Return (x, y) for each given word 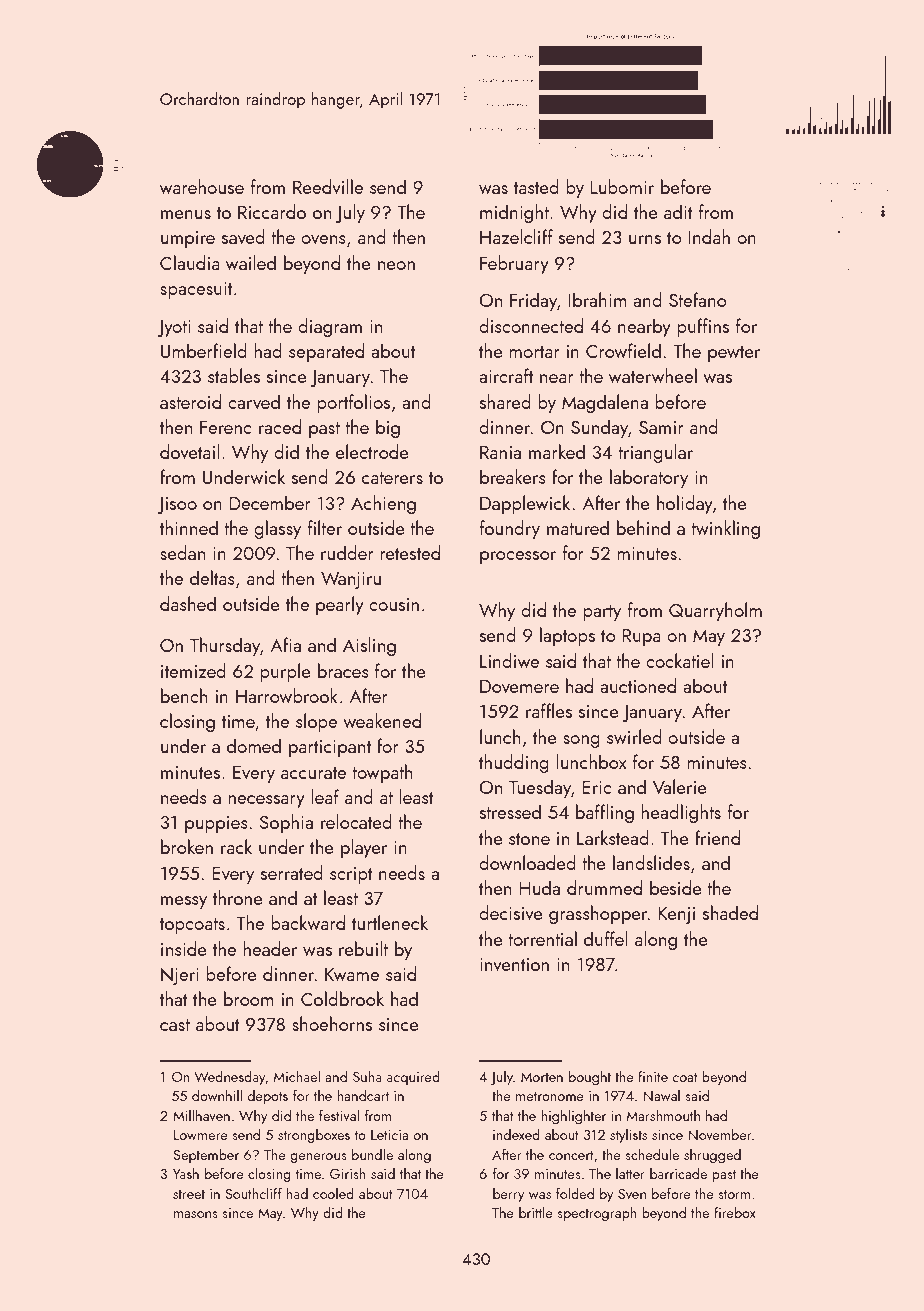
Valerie (680, 786)
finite (653, 1076)
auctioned (638, 685)
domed (254, 745)
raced (280, 426)
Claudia (190, 262)
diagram (330, 327)
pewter (734, 354)
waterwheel (653, 375)
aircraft (506, 375)
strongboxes (314, 1136)
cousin (394, 604)
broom (249, 998)
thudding (514, 763)
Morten (542, 1077)
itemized (193, 670)
